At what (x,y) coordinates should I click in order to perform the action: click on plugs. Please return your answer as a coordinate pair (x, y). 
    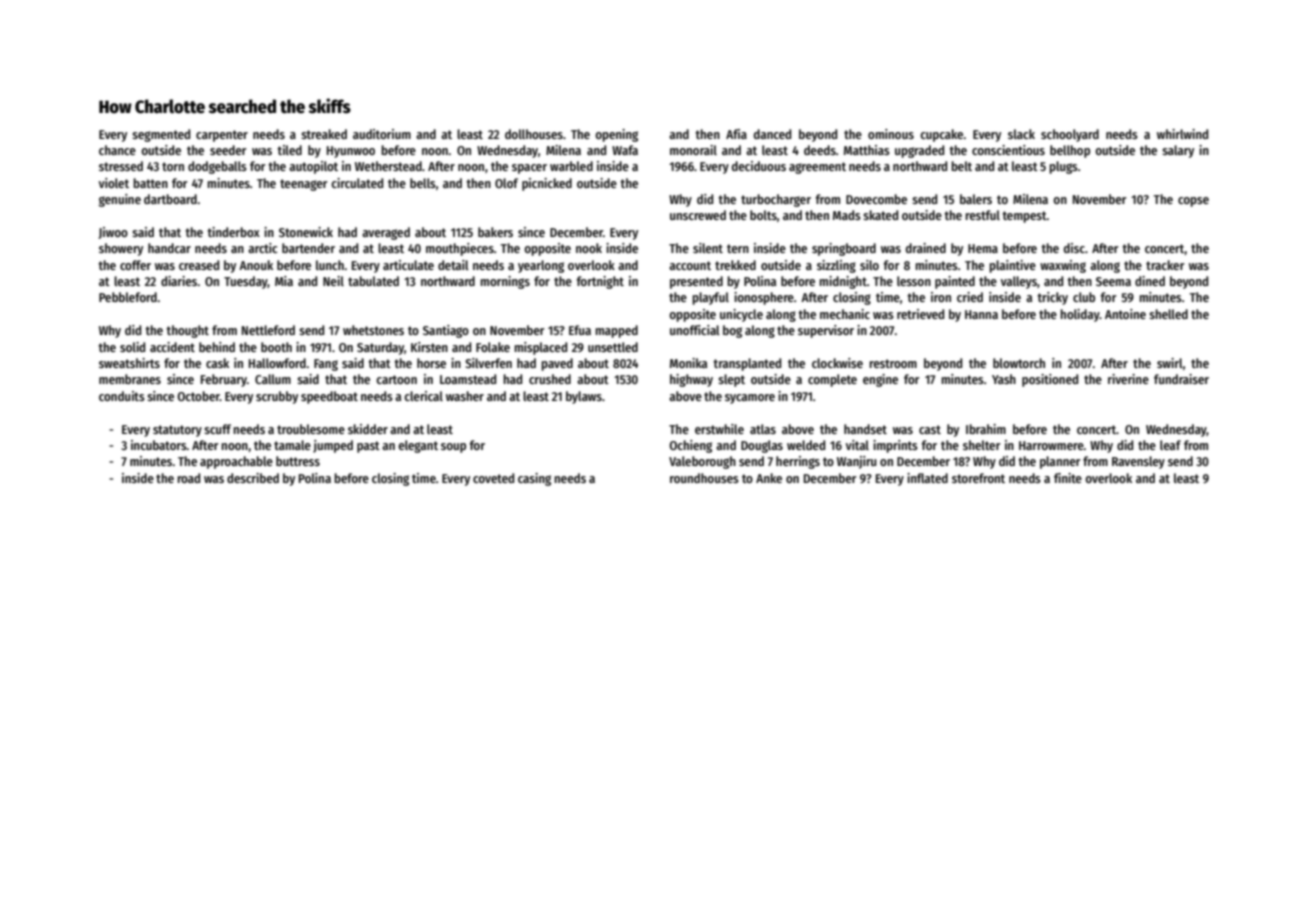
    Looking at the image, I should click on (1063, 167).
